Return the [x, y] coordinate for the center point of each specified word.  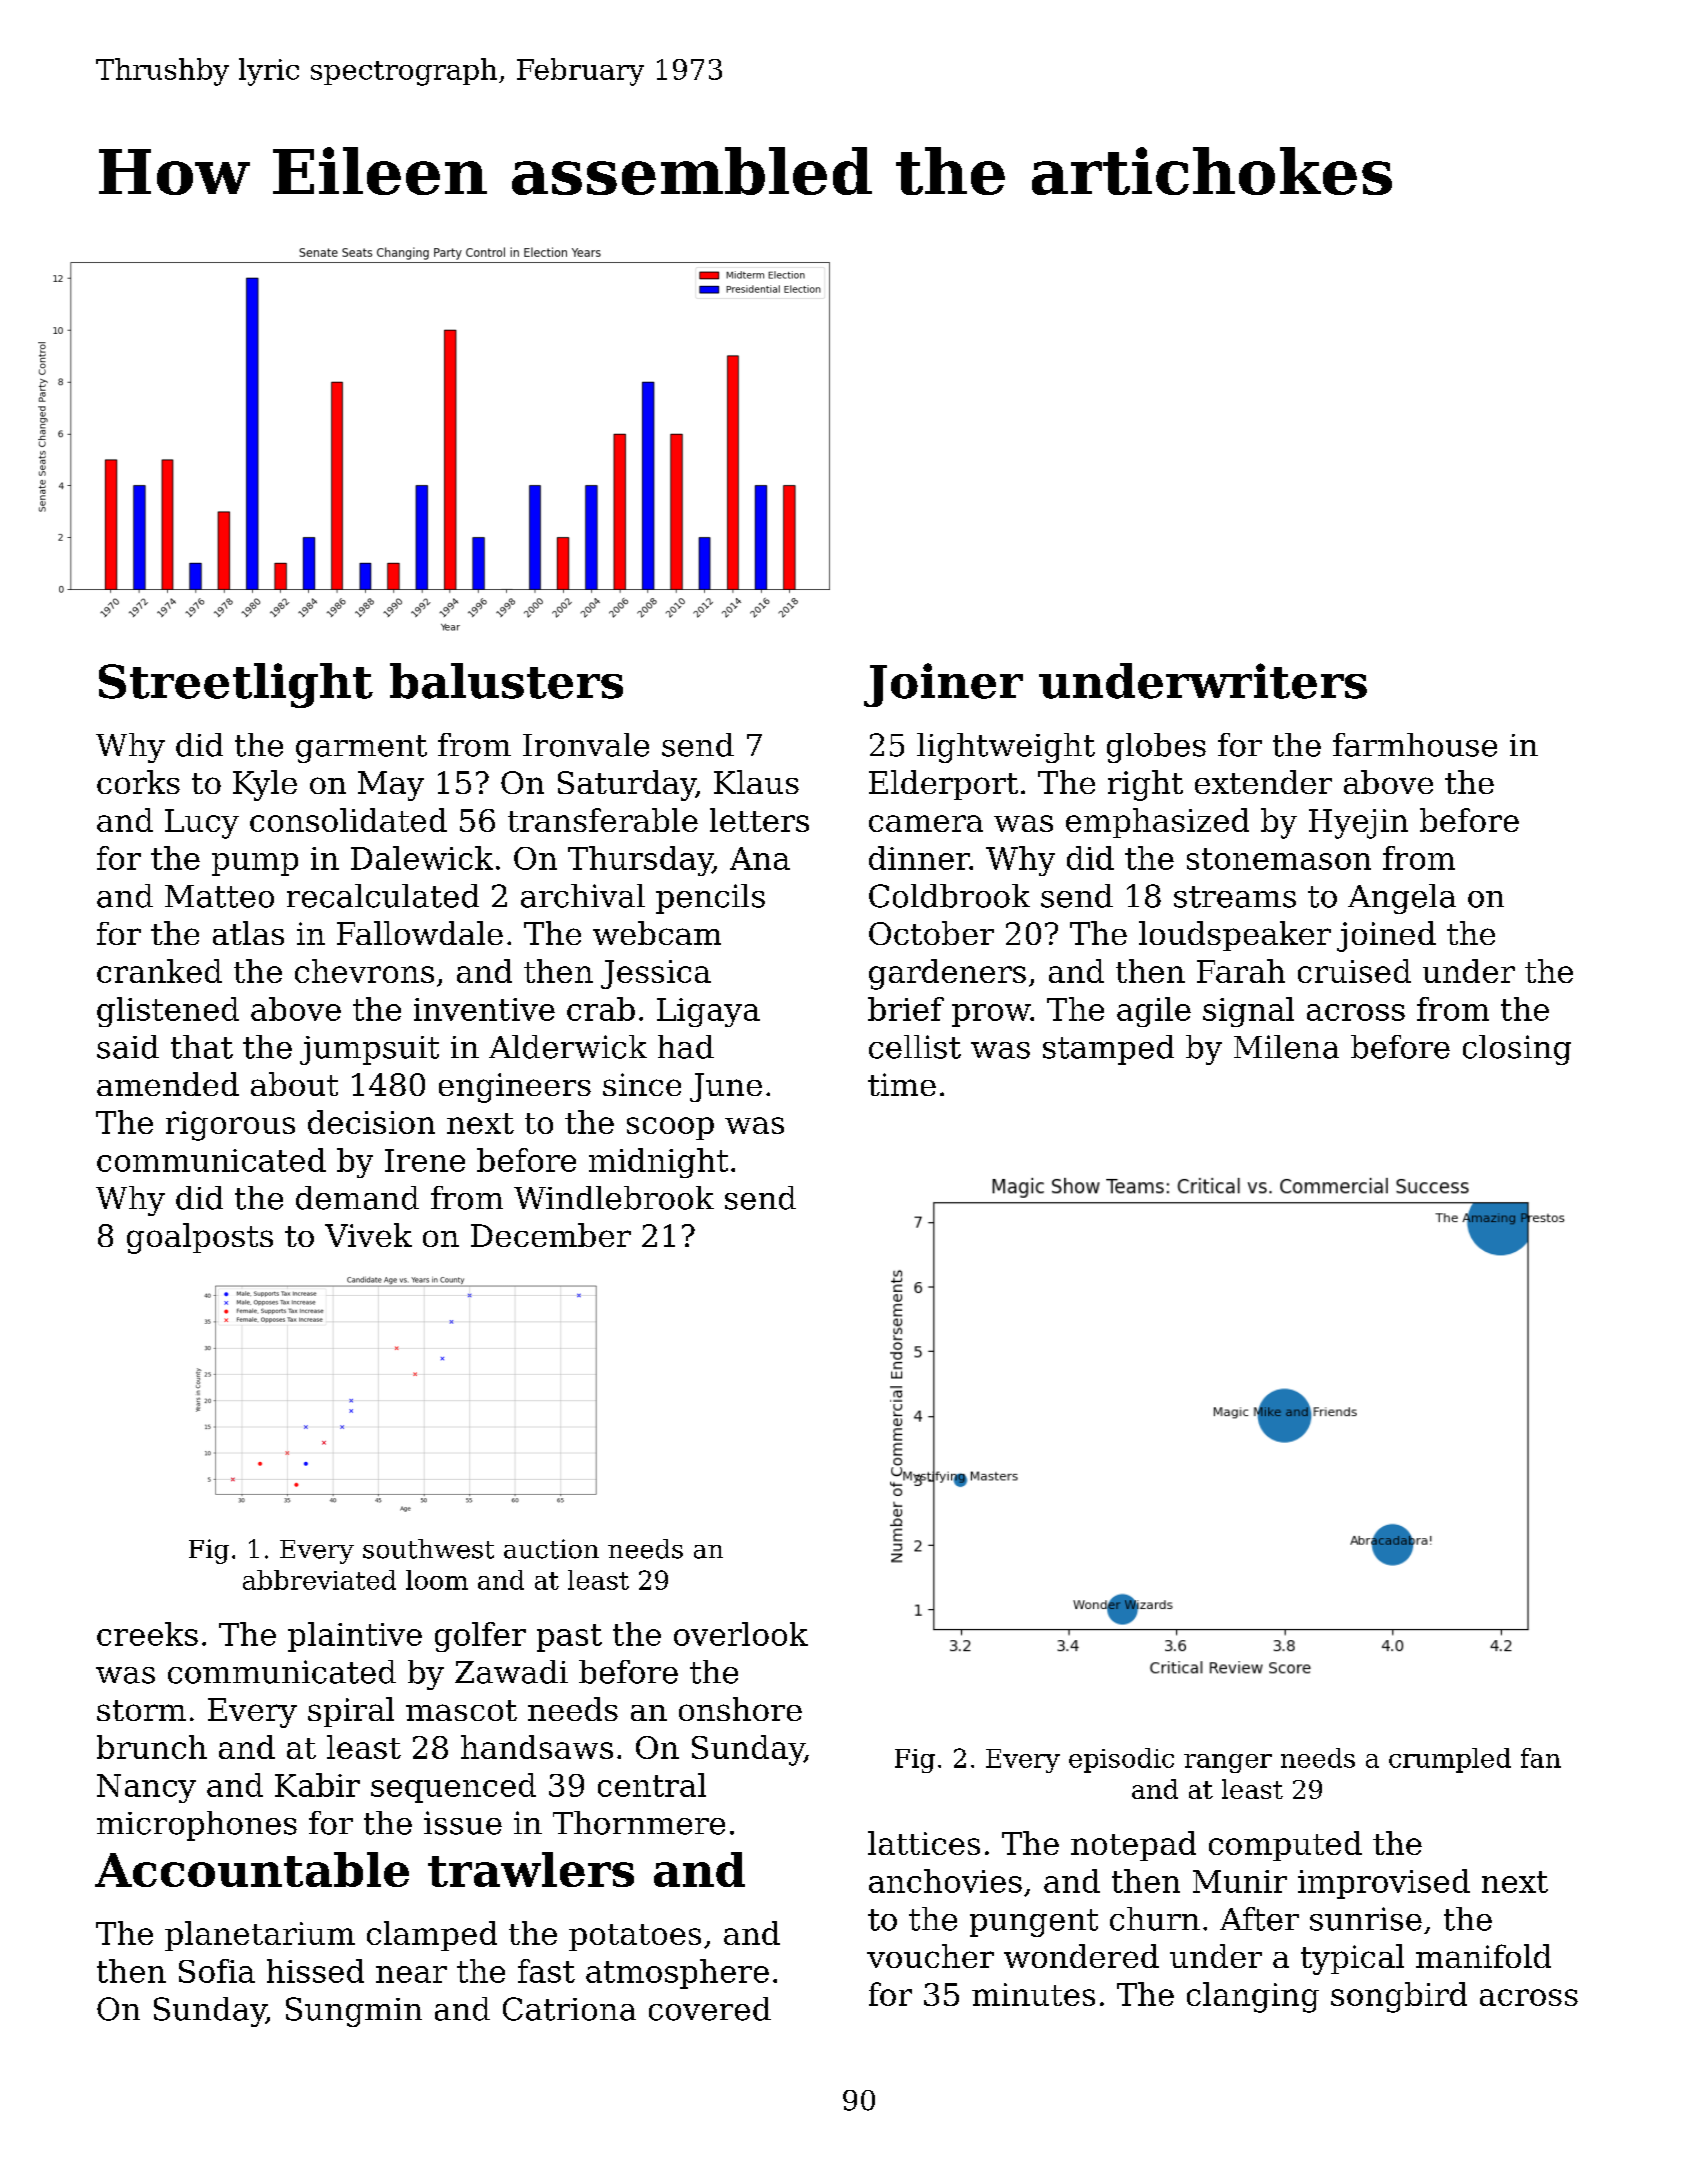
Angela [1402, 899]
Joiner [943, 685]
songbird [1399, 1997]
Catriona [569, 2009]
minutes [1033, 1994]
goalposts [200, 1238]
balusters [506, 681]
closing [1517, 1050]
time [902, 1084]
